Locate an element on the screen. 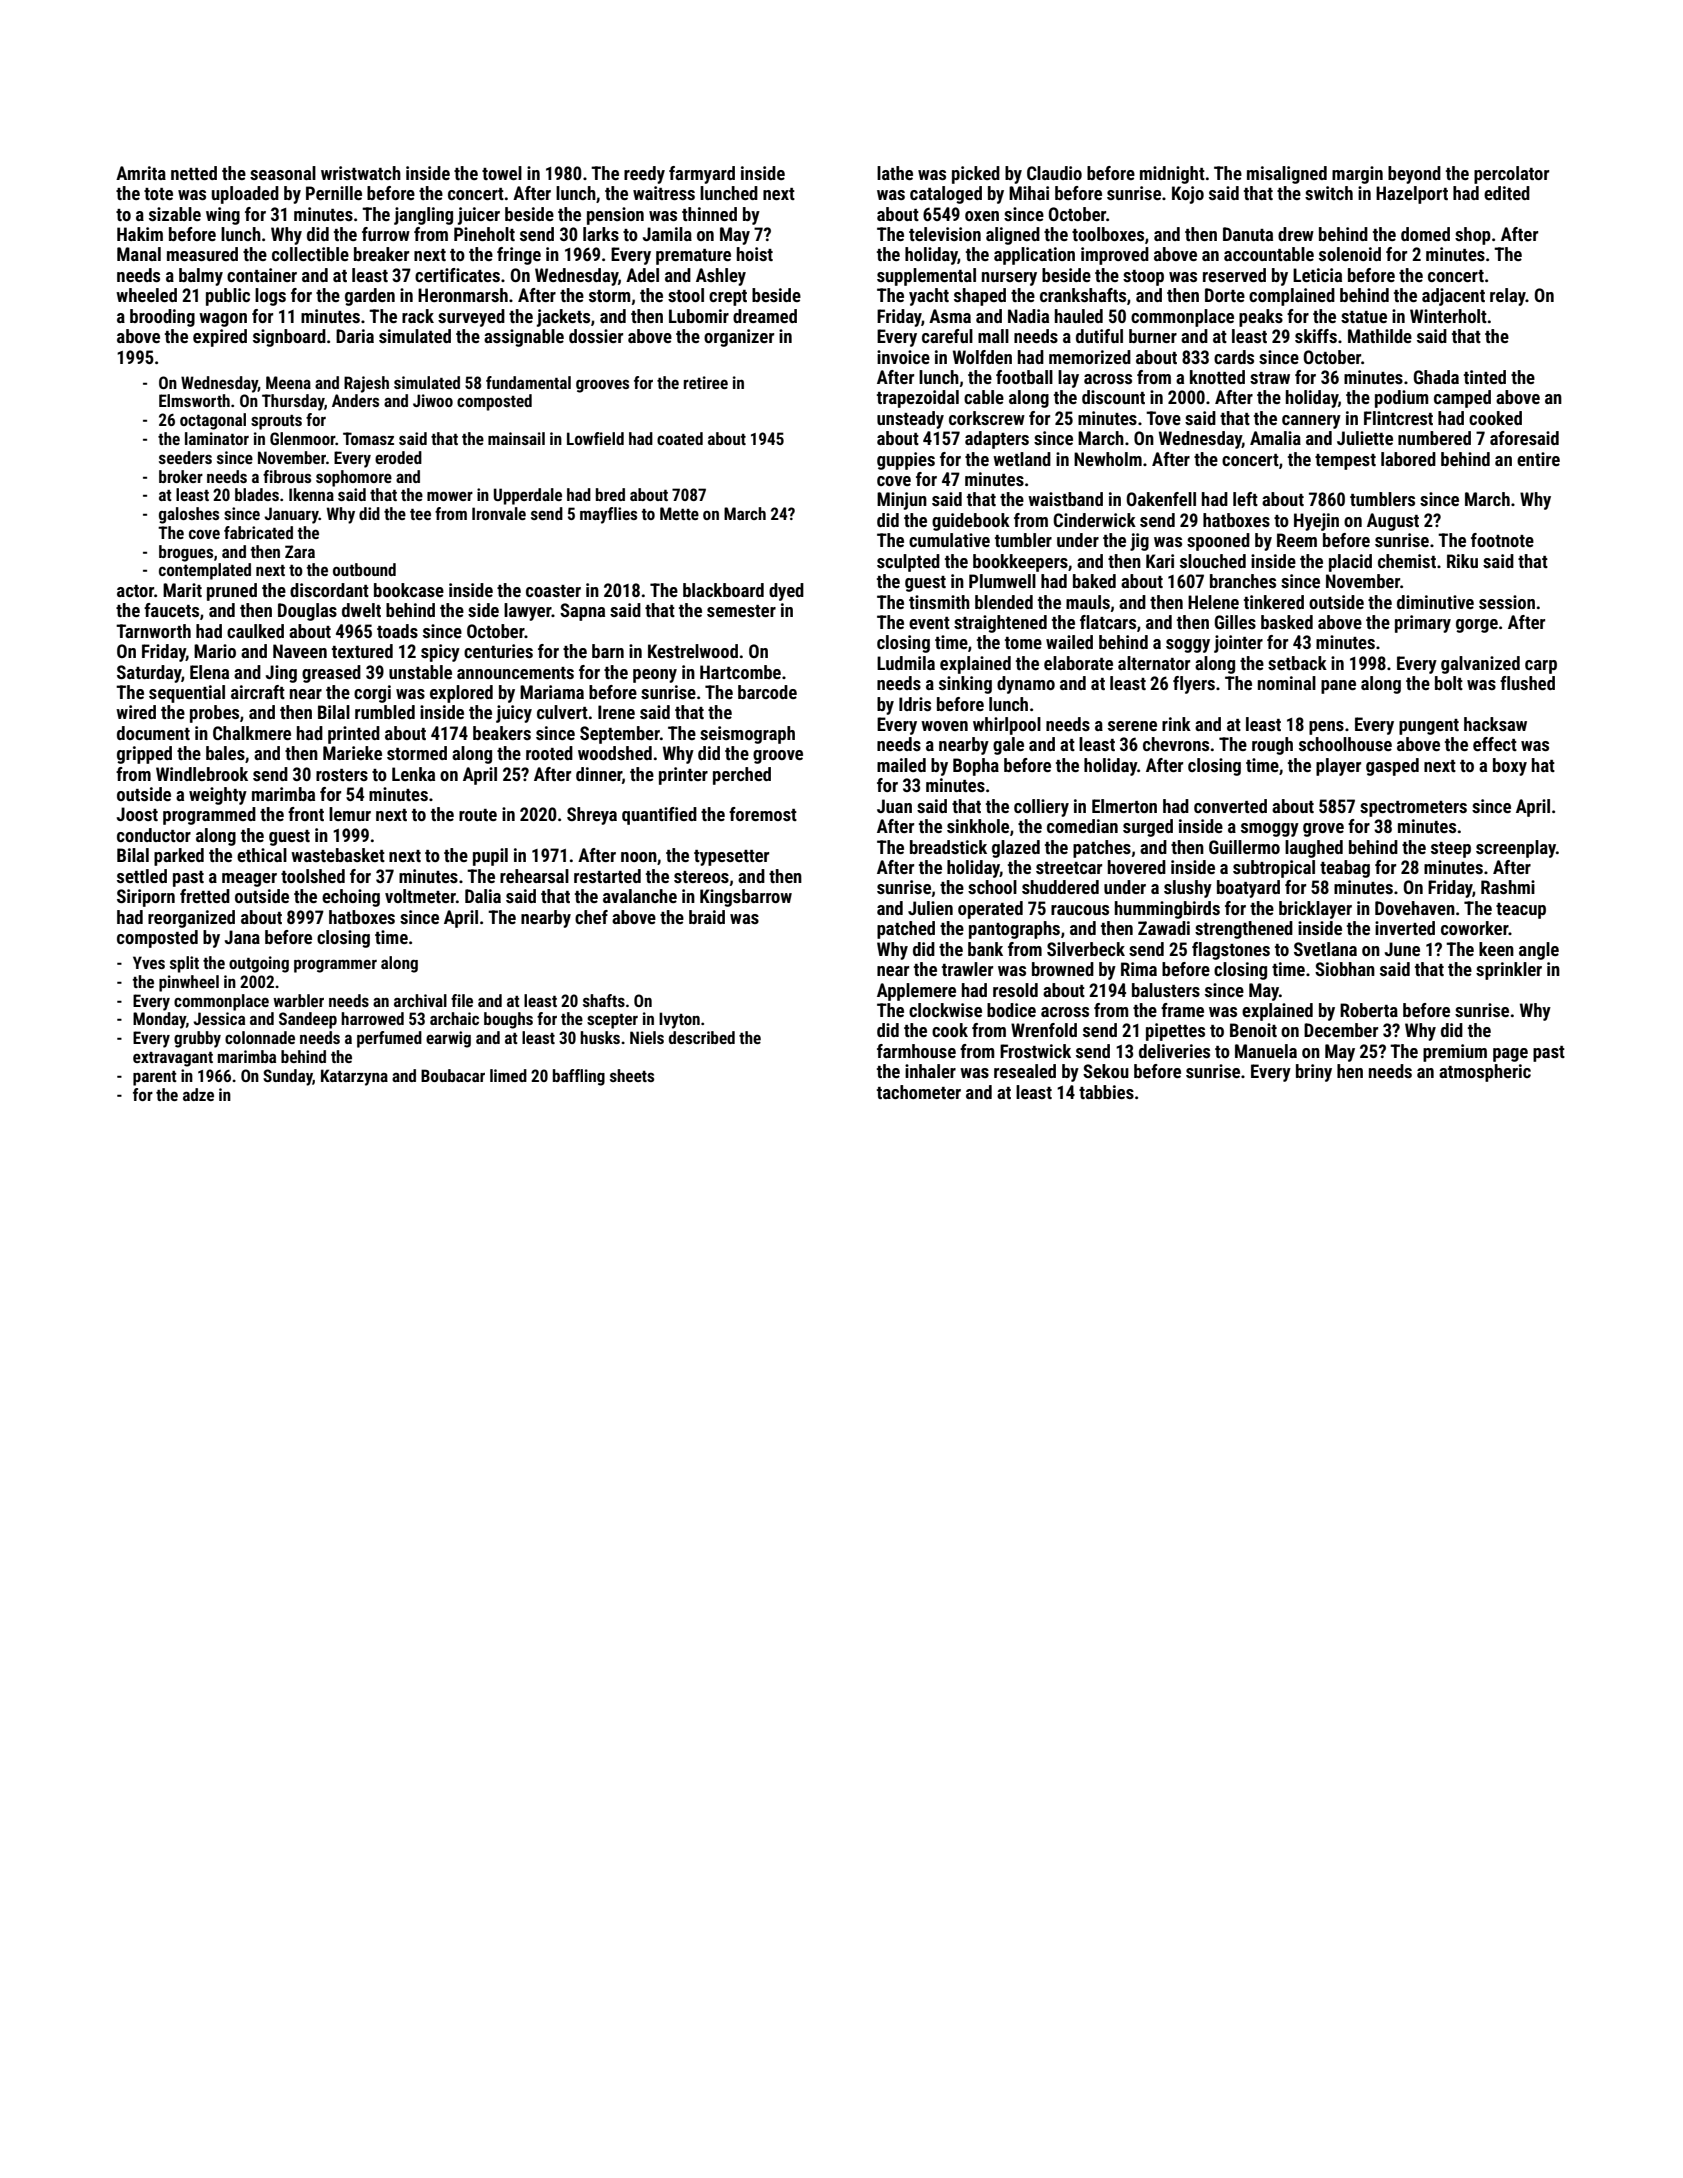 Image resolution: width=1683 pixels, height=2178 pixels. Winterholt is located at coordinates (1448, 316).
